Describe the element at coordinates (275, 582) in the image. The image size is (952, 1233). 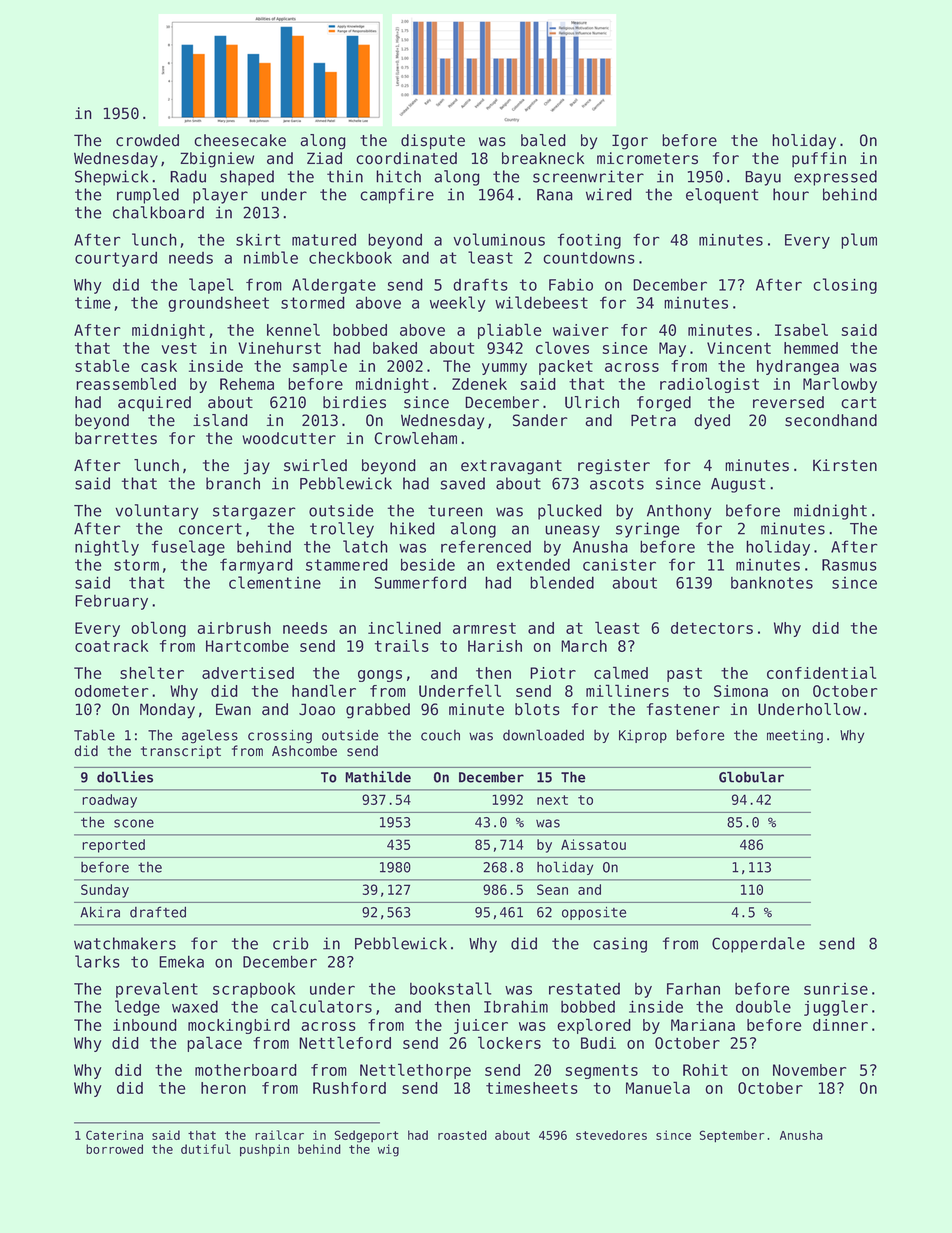
I see `clementine` at that location.
